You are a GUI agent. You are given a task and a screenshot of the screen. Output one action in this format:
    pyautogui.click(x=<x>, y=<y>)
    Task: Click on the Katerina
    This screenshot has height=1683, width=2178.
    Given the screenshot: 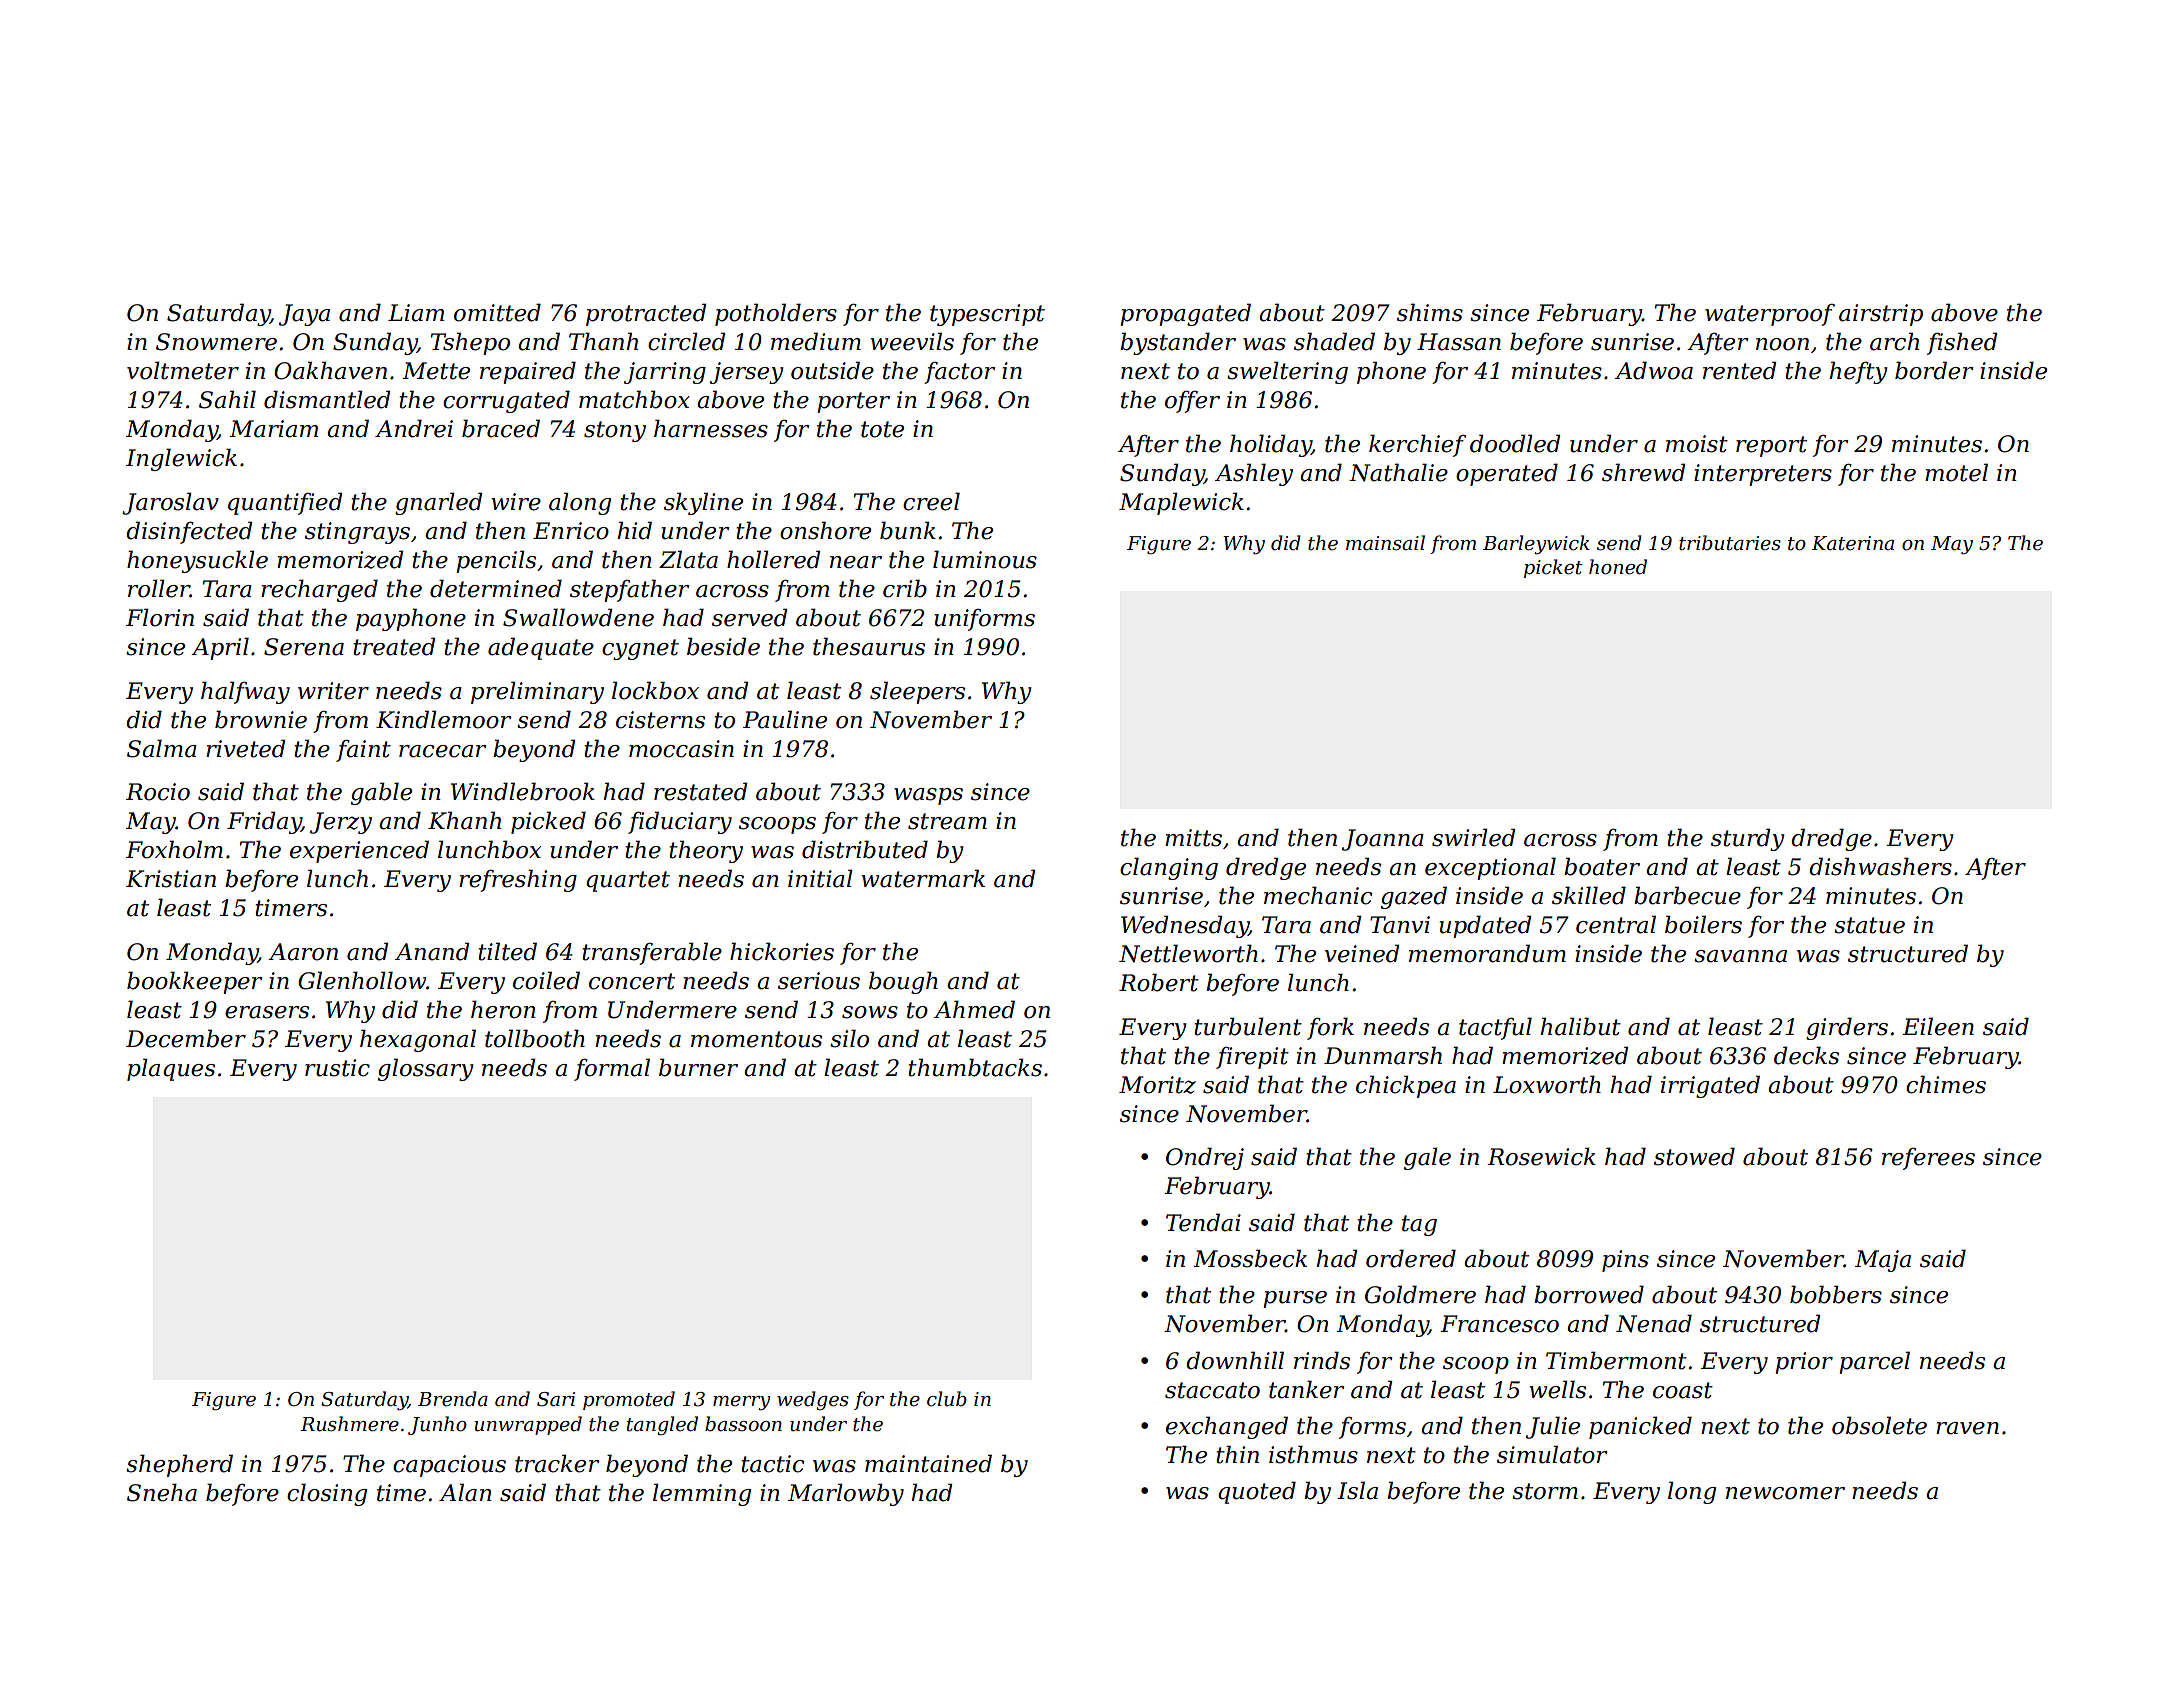 What is the action you would take?
    pyautogui.click(x=1852, y=543)
